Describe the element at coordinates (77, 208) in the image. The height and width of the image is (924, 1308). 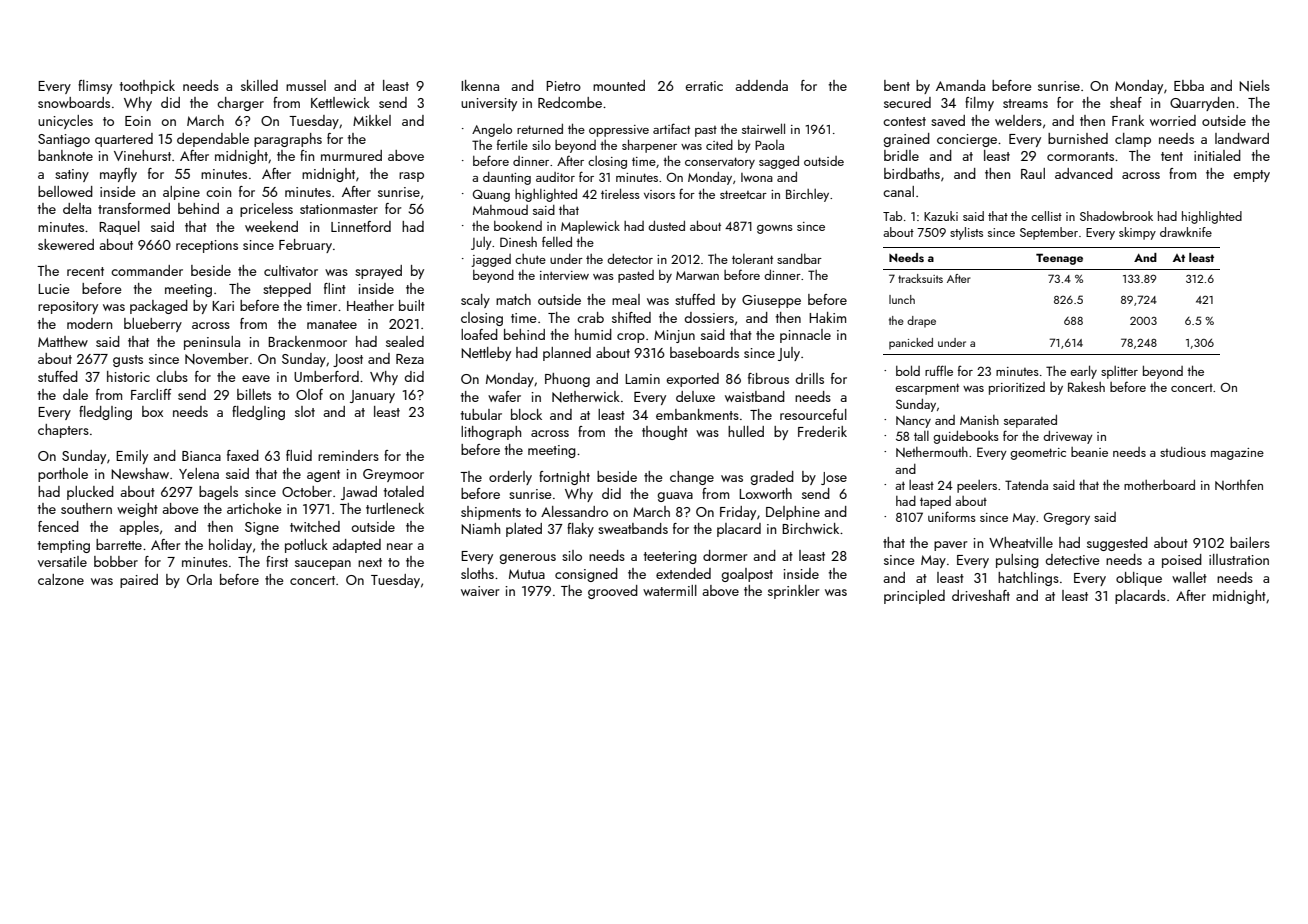
I see `delta` at that location.
